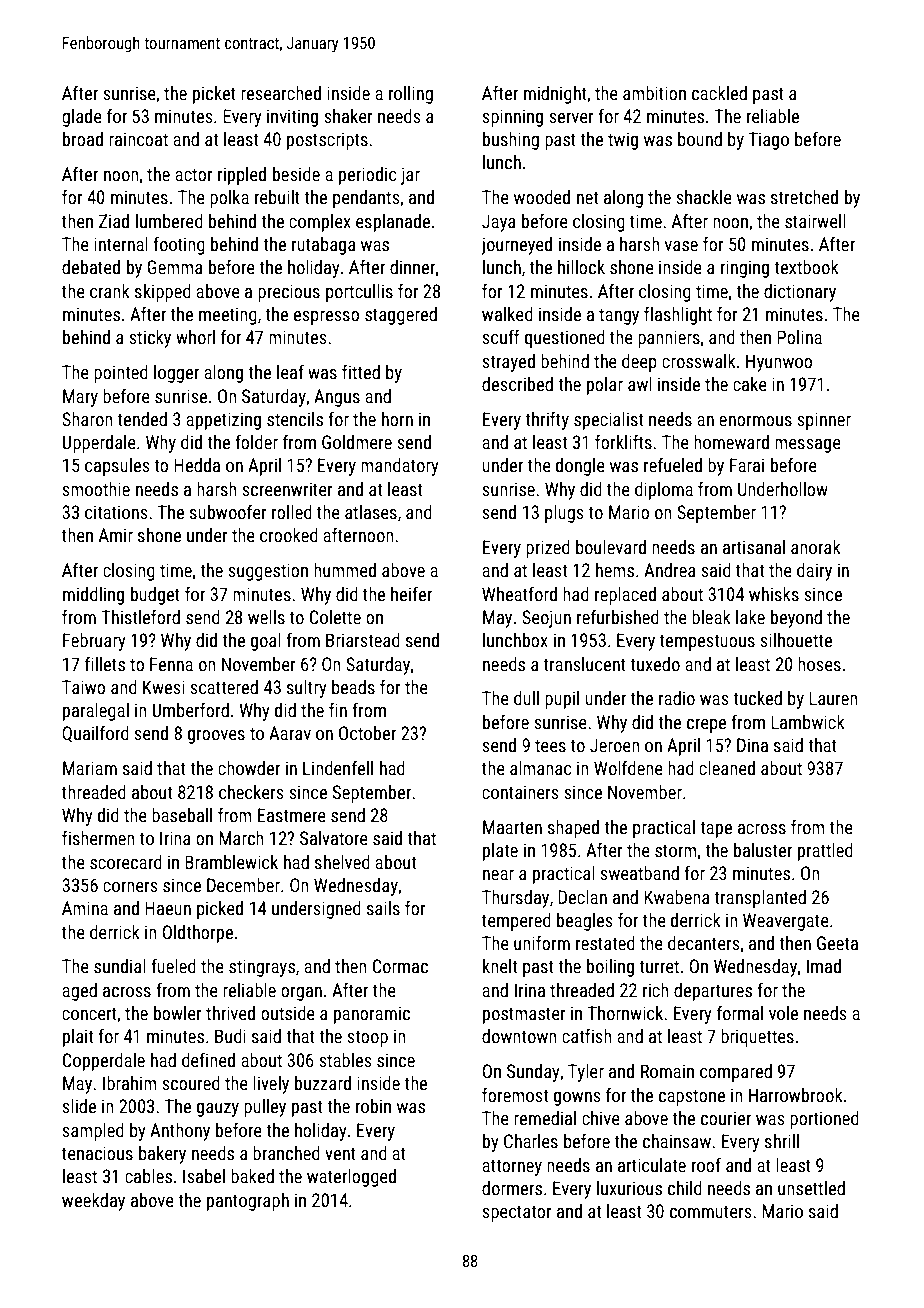 The height and width of the screenshot is (1308, 924). I want to click on diploma, so click(664, 491).
